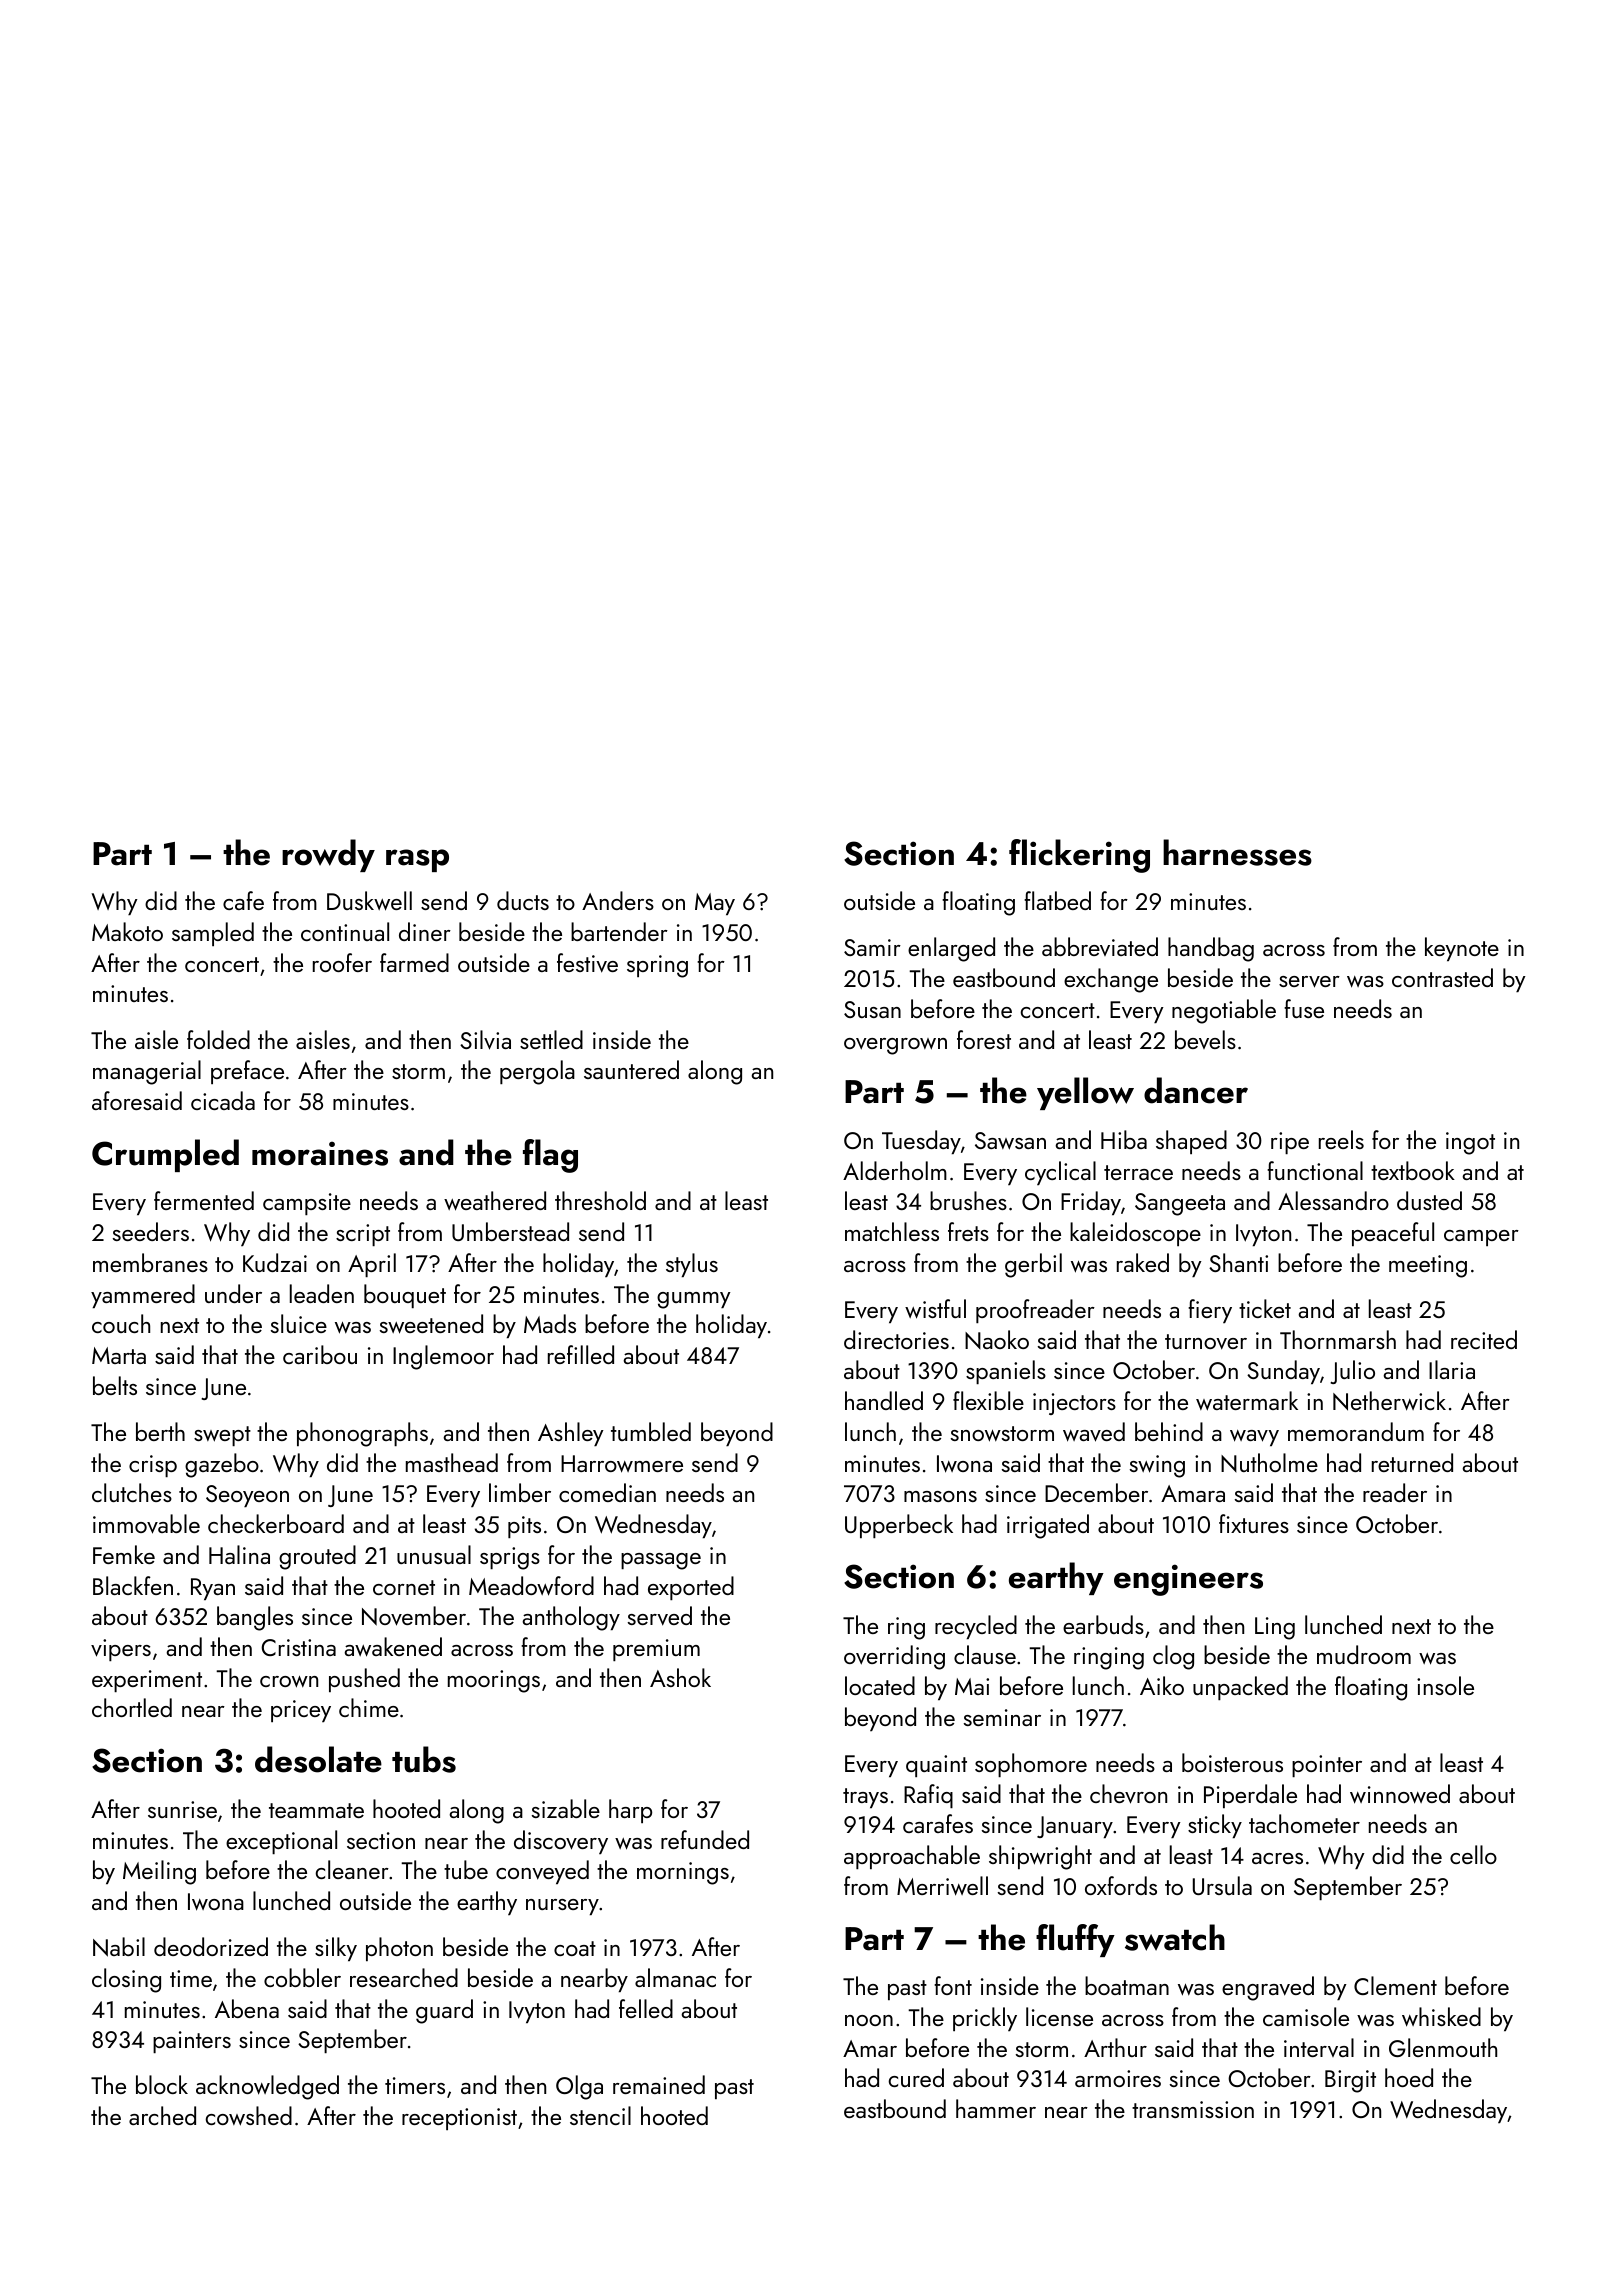 The image size is (1620, 2292). I want to click on Blackfen, so click(133, 1585).
